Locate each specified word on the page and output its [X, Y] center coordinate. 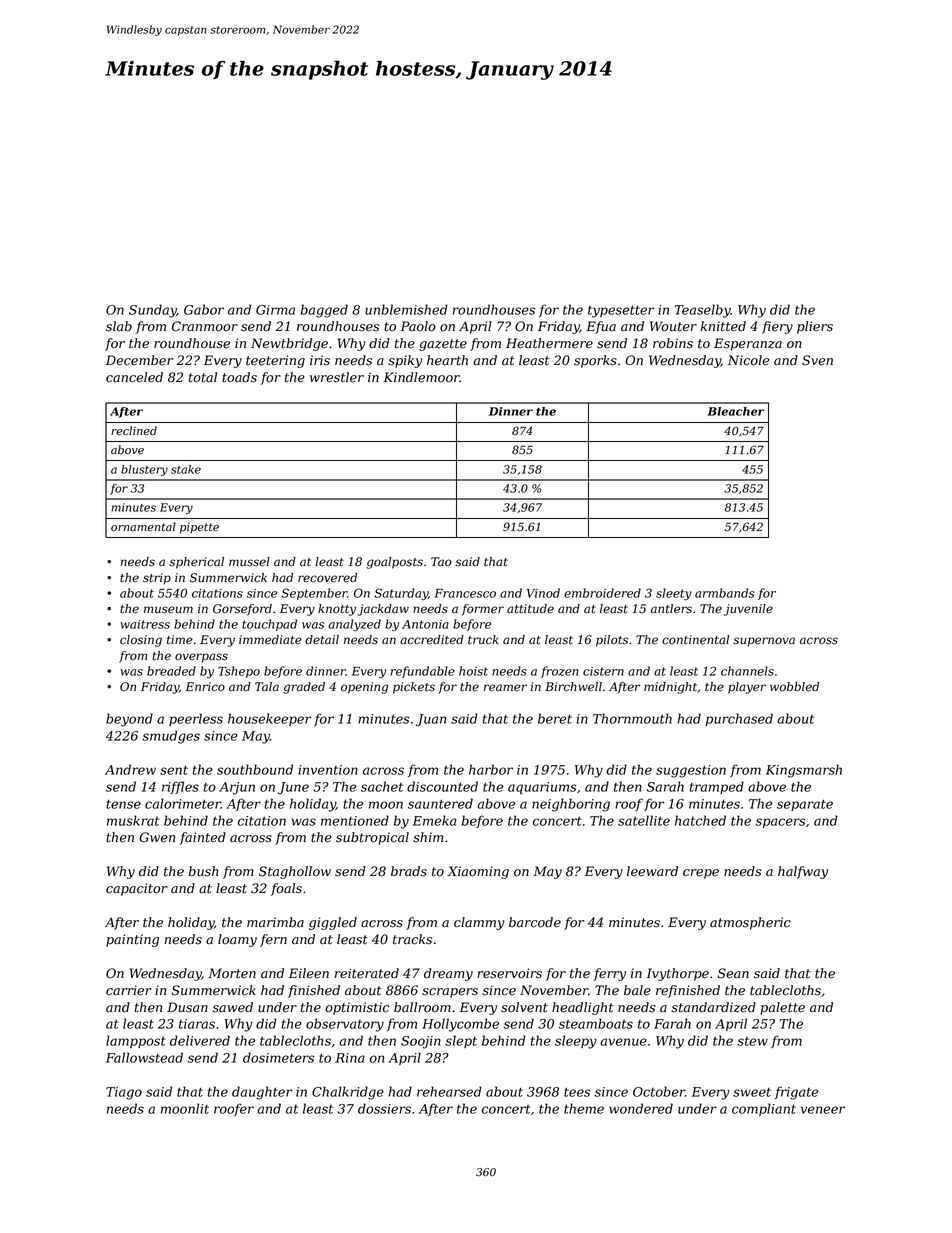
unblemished [406, 309]
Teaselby [703, 311]
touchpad [269, 625]
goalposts [395, 563]
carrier [129, 990]
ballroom [422, 1007]
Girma [275, 310]
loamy [237, 940]
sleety [674, 594]
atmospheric [750, 923]
